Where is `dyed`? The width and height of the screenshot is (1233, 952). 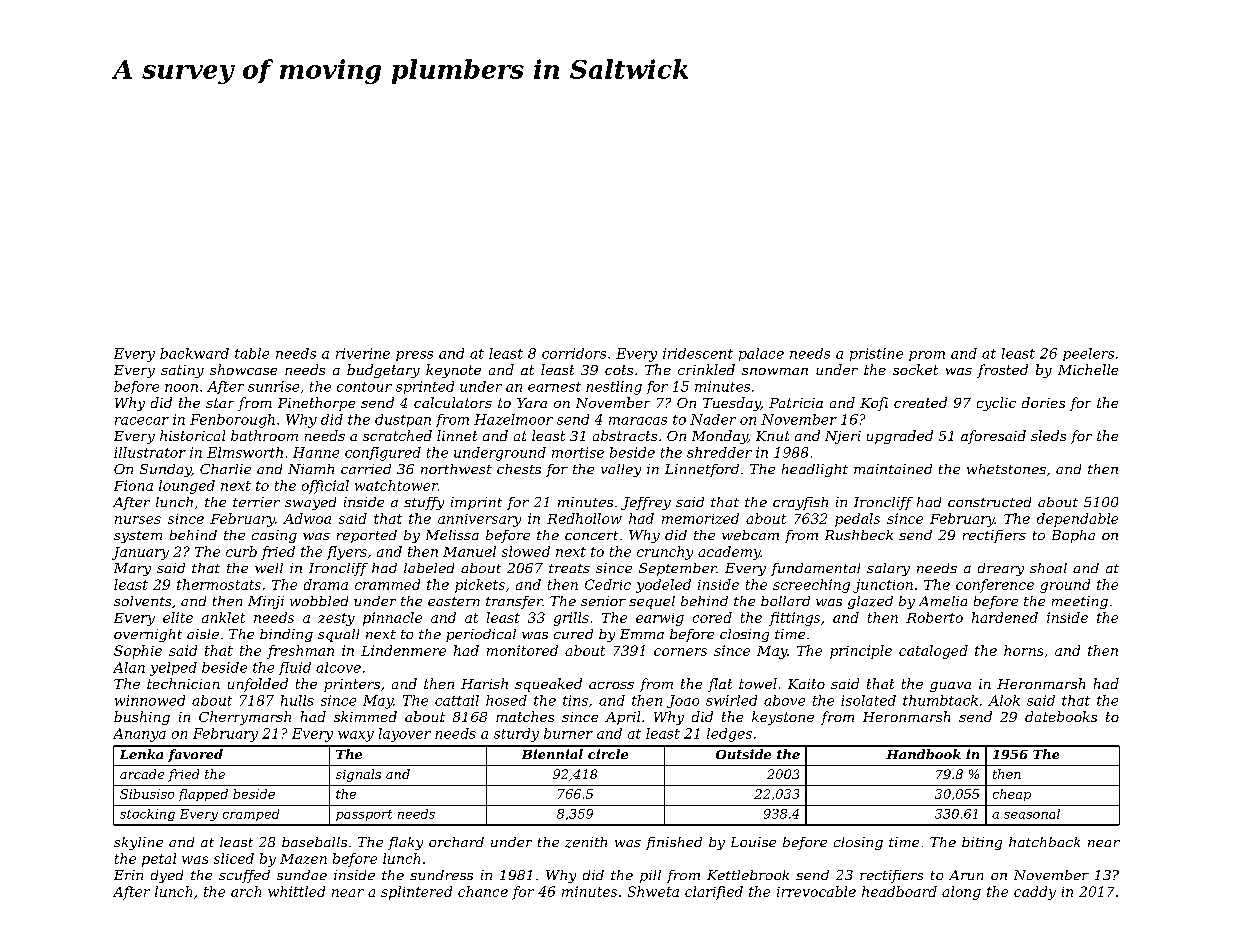
dyed is located at coordinates (167, 876).
